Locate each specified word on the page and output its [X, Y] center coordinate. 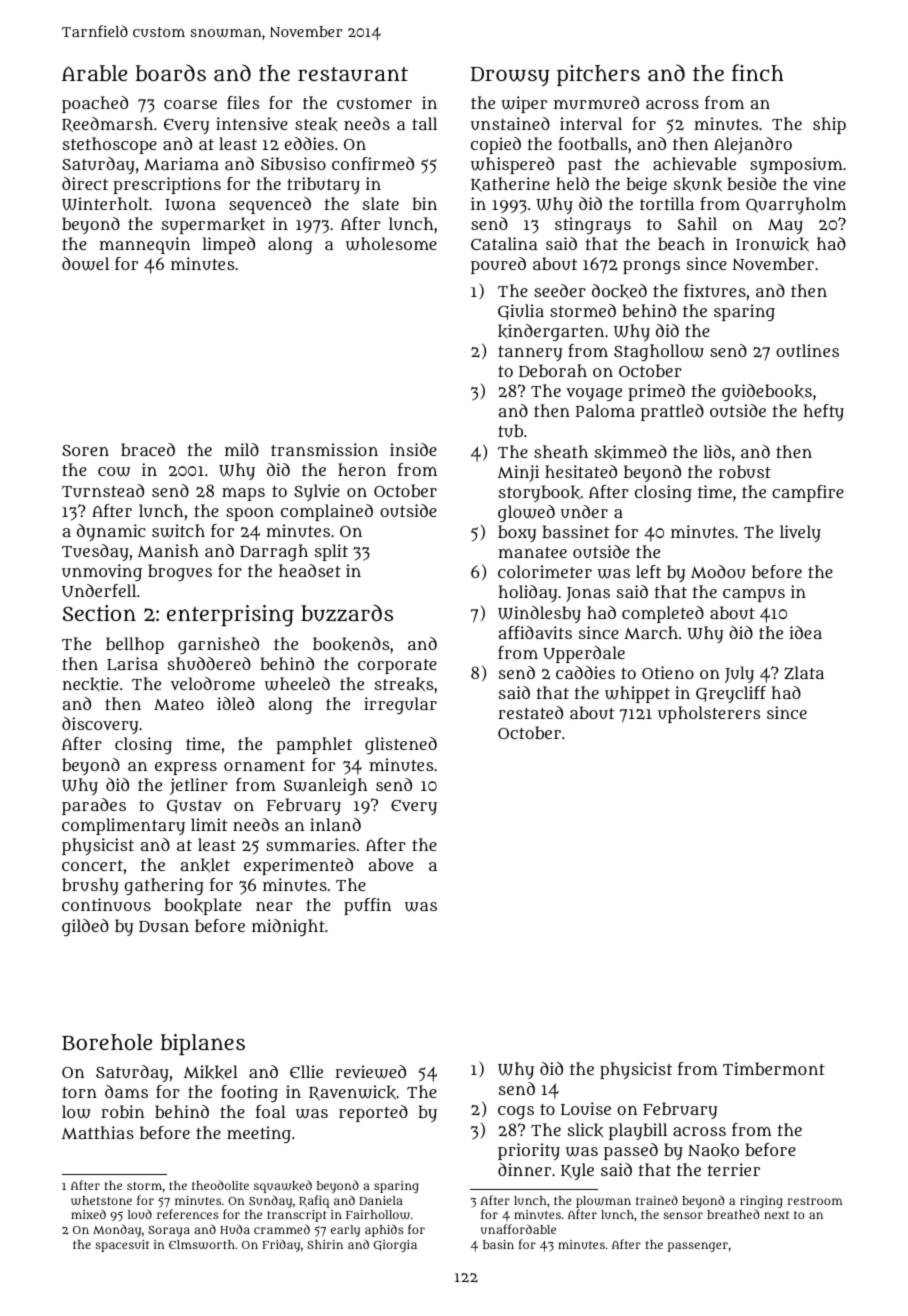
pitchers [598, 75]
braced [148, 449]
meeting [259, 1134]
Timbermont [774, 1068]
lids [717, 451]
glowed [526, 513]
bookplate [203, 906]
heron [362, 469]
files [243, 102]
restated [530, 712]
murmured [596, 102]
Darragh [274, 552]
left [648, 571]
